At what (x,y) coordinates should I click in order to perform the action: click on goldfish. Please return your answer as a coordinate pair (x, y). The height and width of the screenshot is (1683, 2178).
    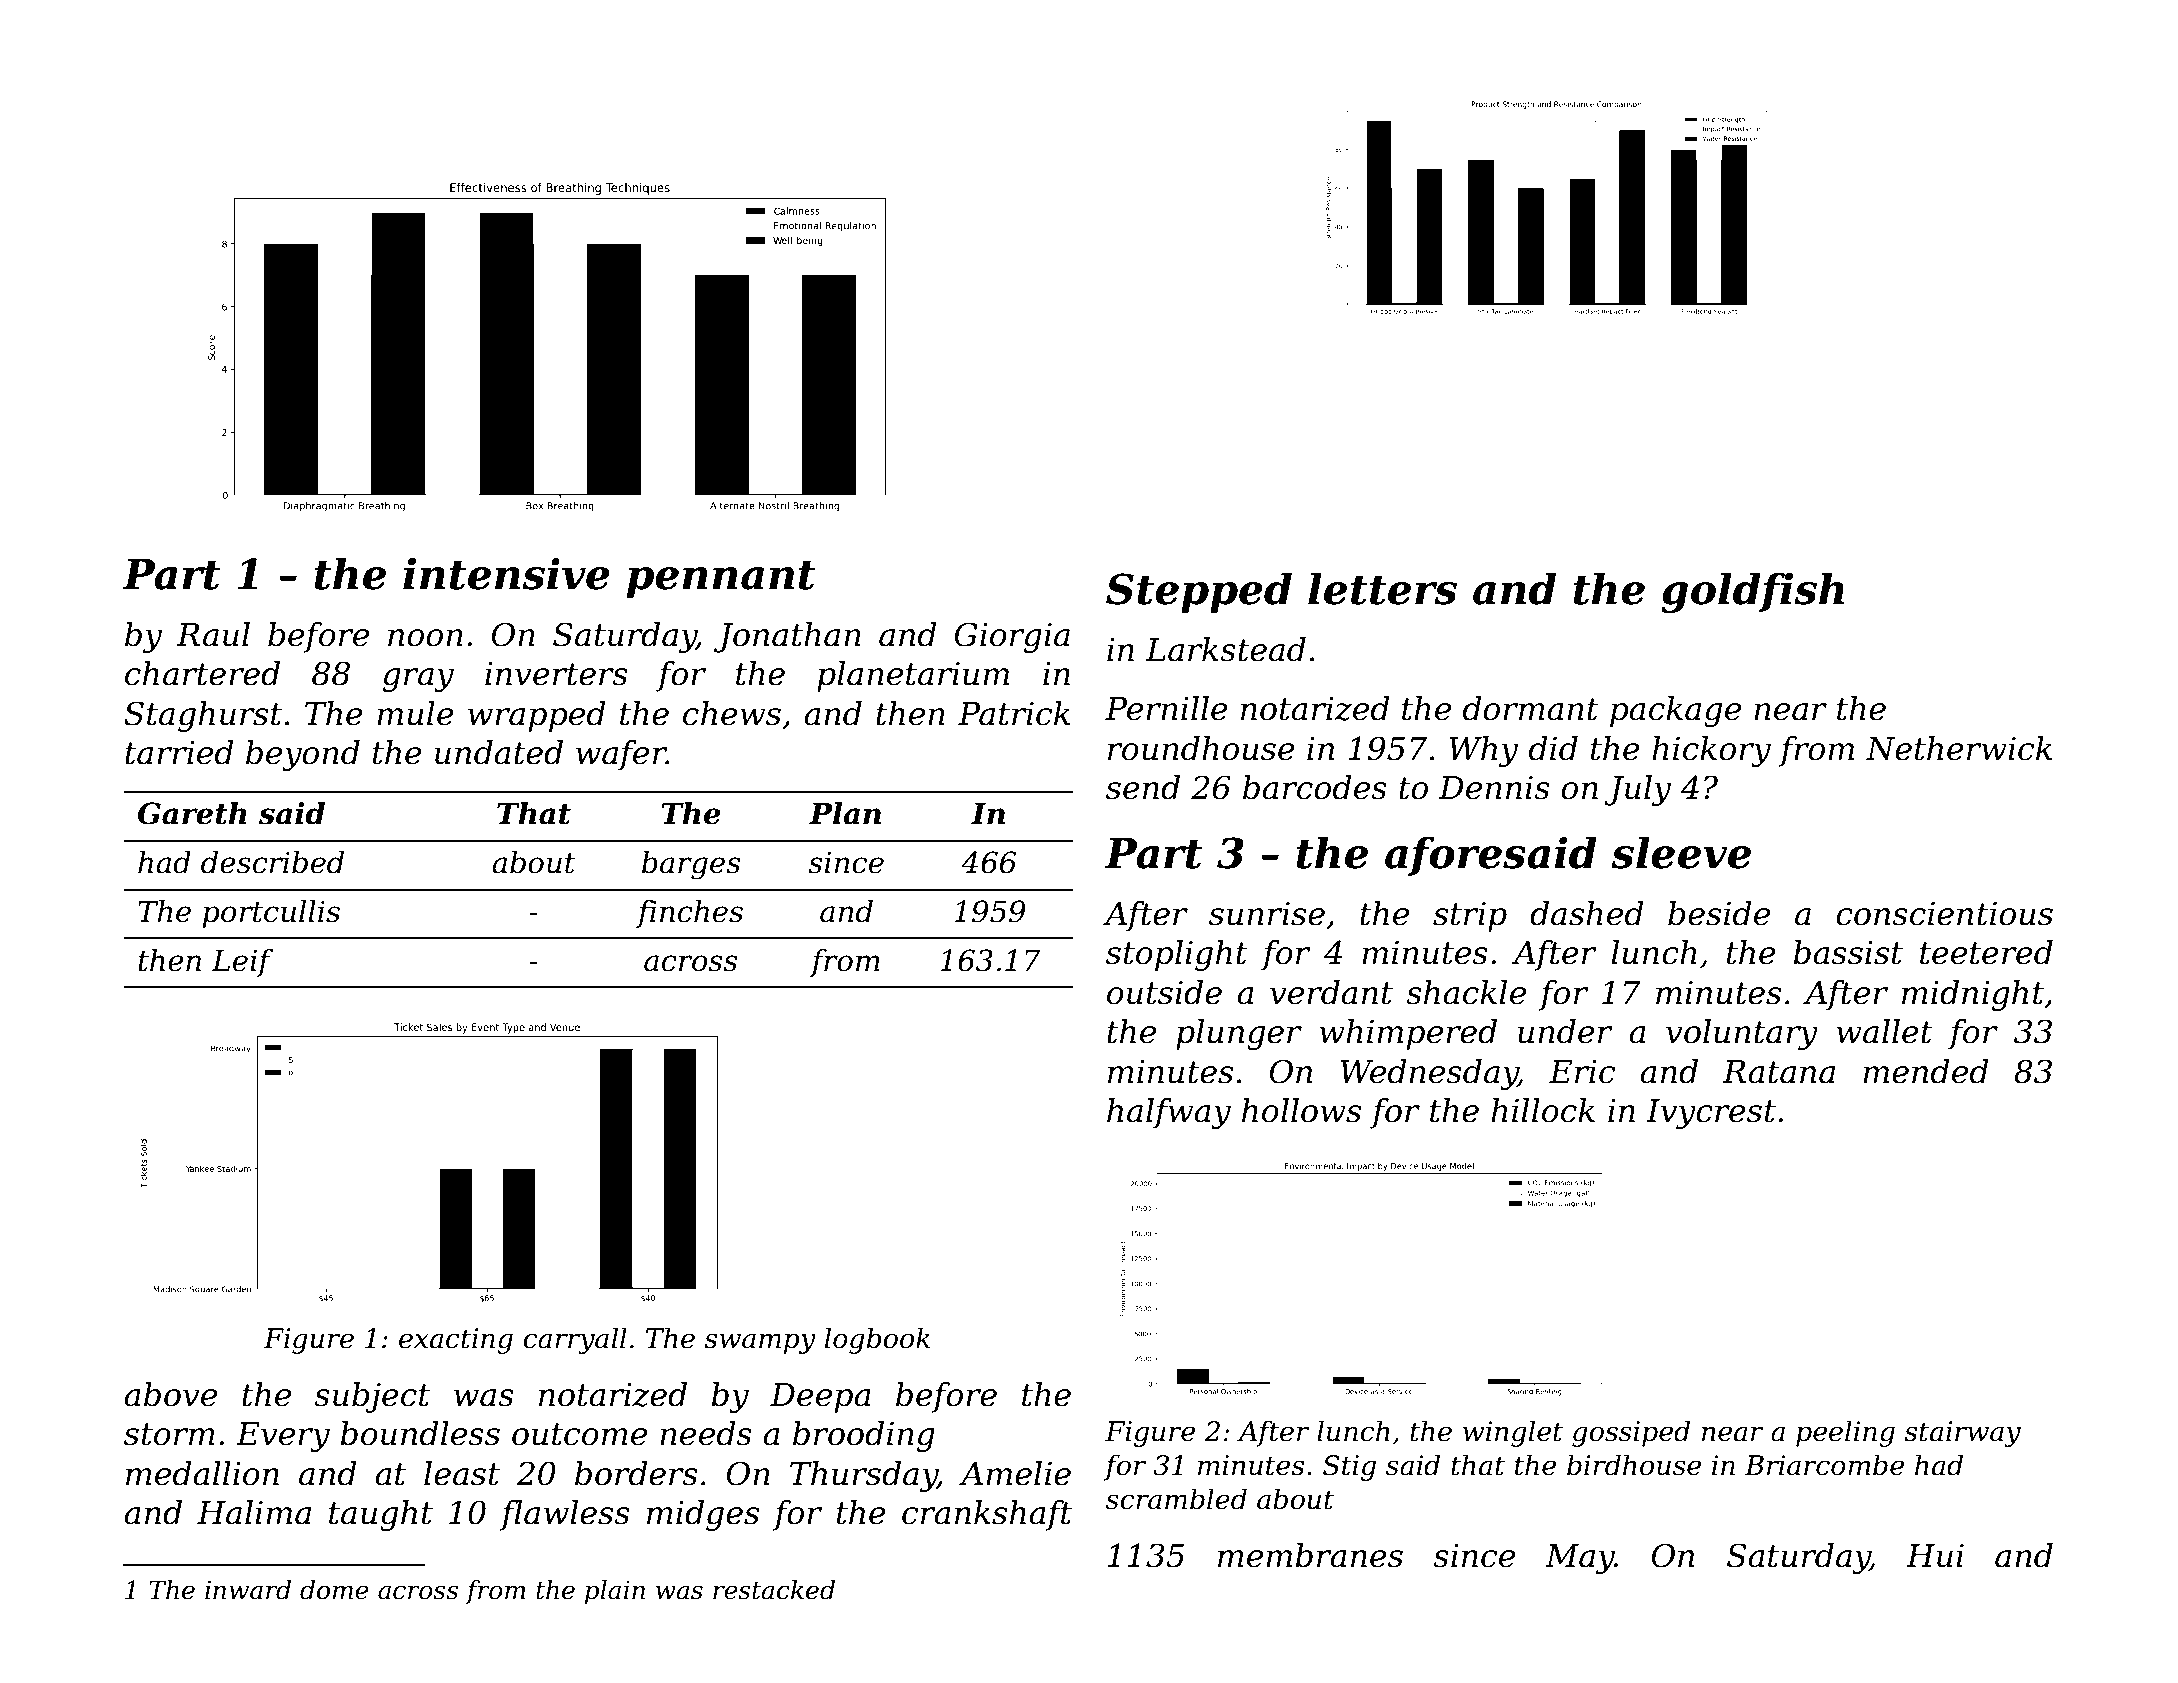
    Looking at the image, I should click on (1752, 592).
